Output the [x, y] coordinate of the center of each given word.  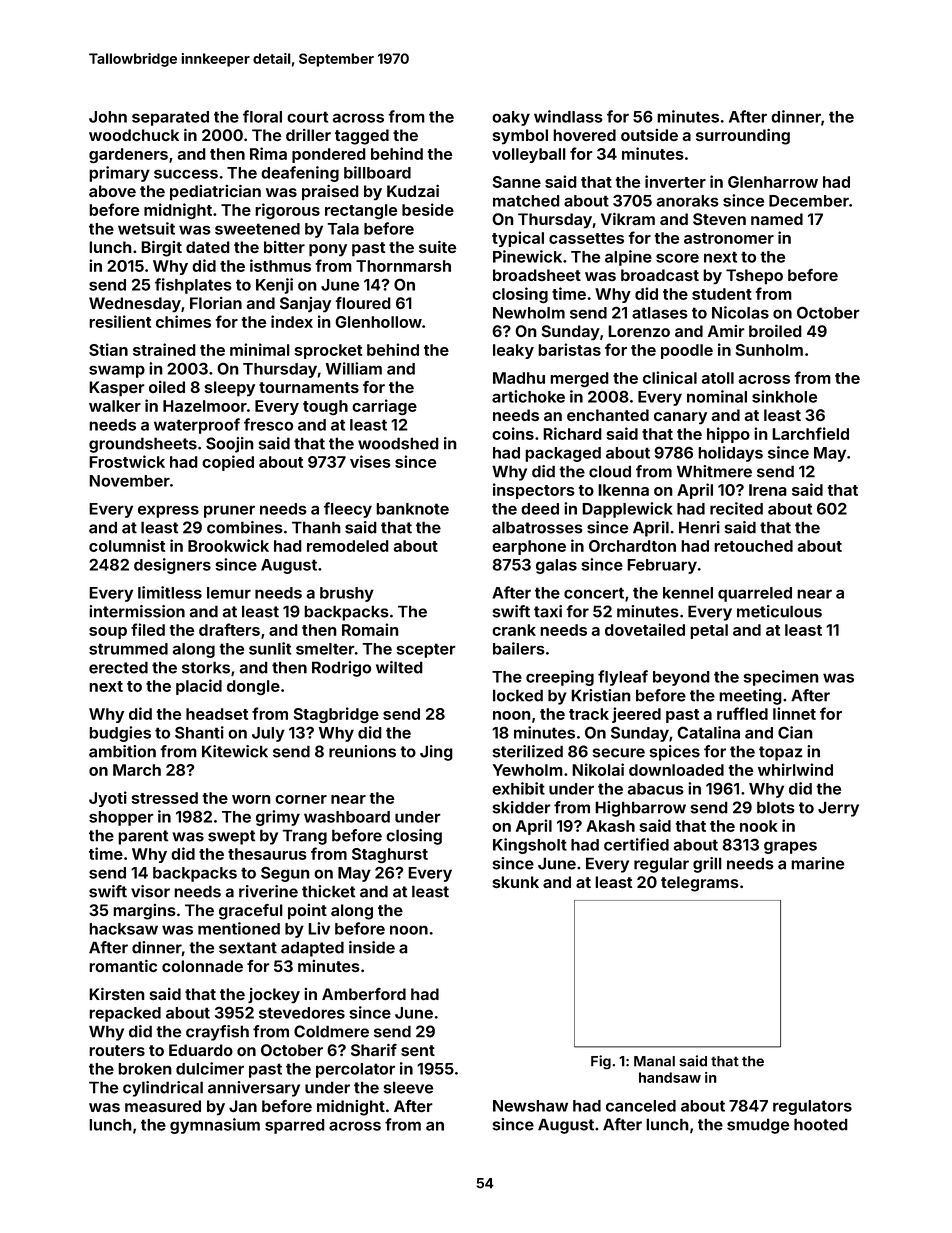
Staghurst [390, 855]
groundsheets [143, 445]
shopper [121, 818]
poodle [687, 351]
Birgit [161, 248]
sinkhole [784, 396]
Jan [243, 1106]
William [354, 368]
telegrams [700, 884]
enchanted [608, 415]
